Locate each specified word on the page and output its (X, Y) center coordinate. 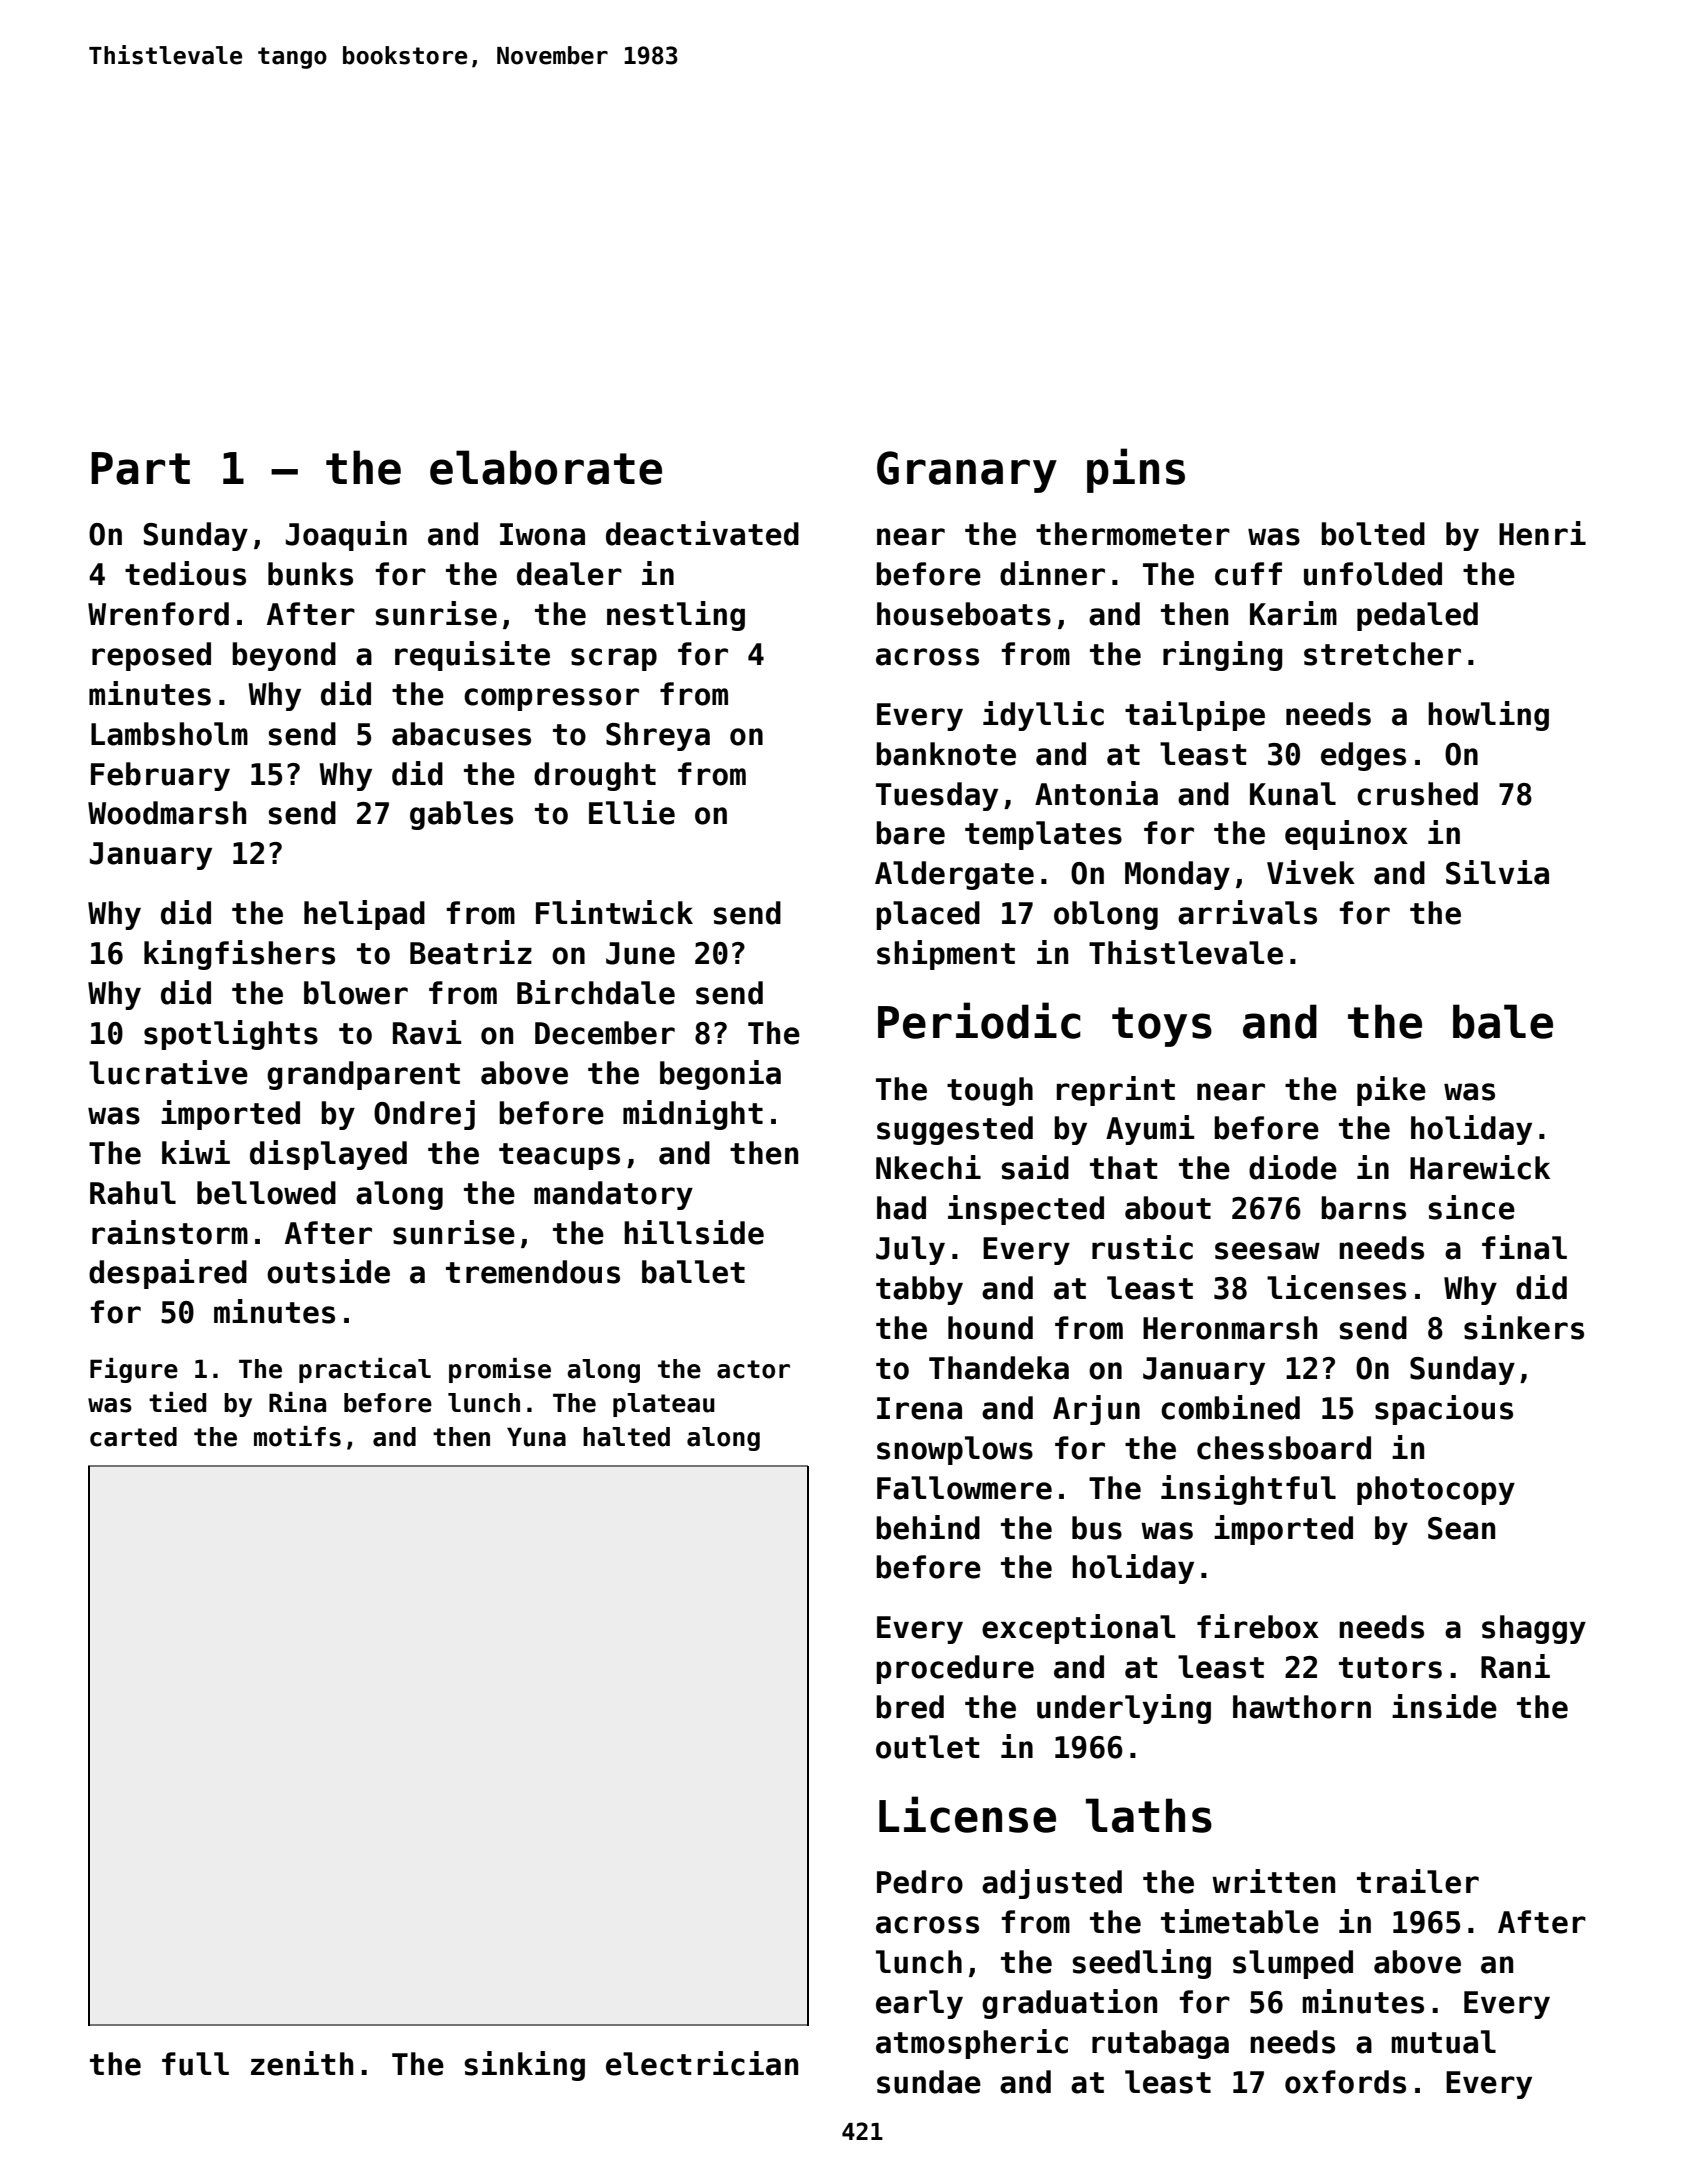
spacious (1444, 1410)
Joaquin (346, 536)
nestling (676, 616)
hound (990, 1328)
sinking (524, 2066)
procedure (955, 1669)
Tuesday (937, 796)
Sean (1461, 1528)
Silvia (1497, 872)
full (195, 2064)
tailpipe (1195, 716)
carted (133, 1437)
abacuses (461, 734)
